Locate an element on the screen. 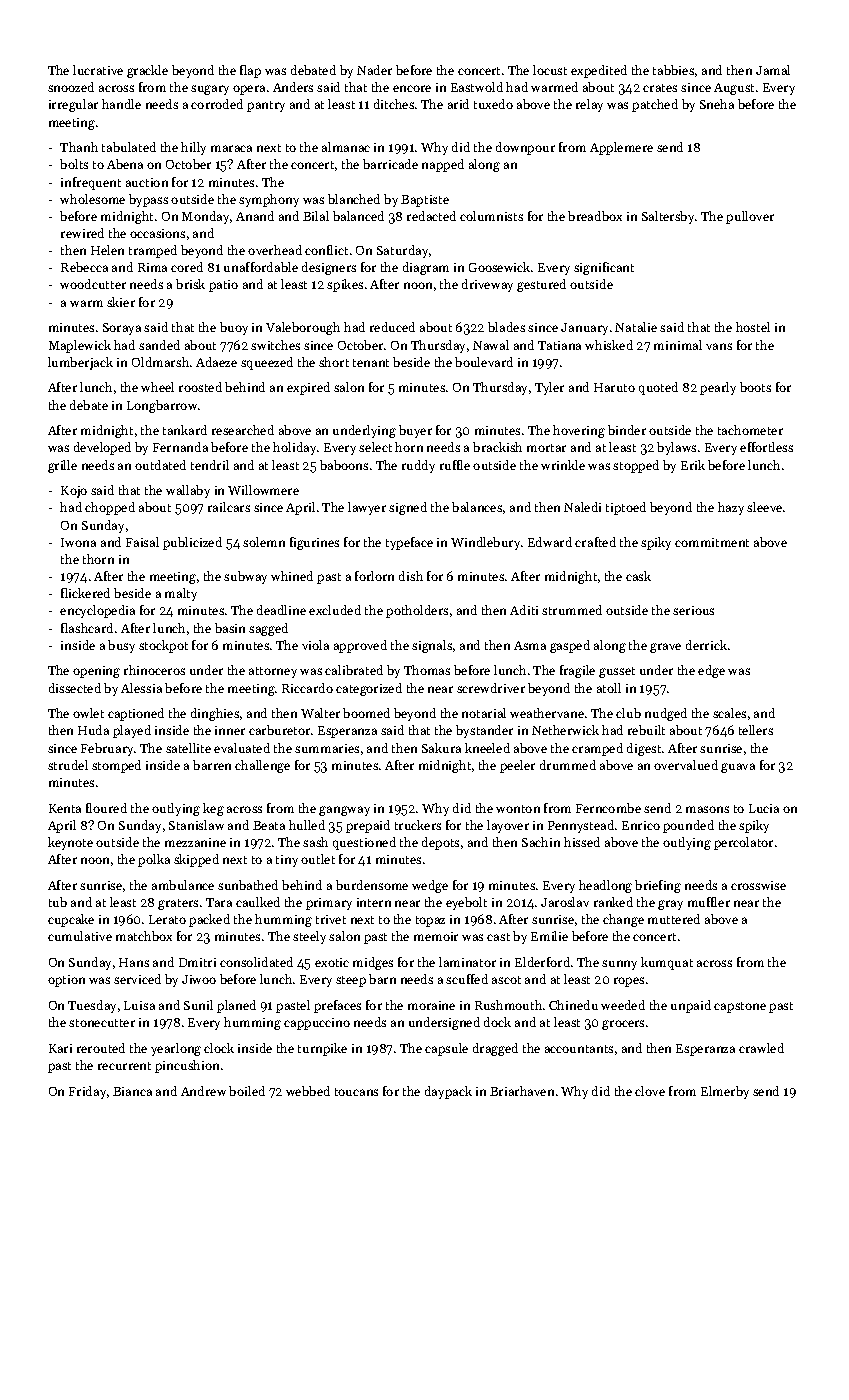 Image resolution: width=849 pixels, height=1400 pixels. lucrative is located at coordinates (98, 70).
